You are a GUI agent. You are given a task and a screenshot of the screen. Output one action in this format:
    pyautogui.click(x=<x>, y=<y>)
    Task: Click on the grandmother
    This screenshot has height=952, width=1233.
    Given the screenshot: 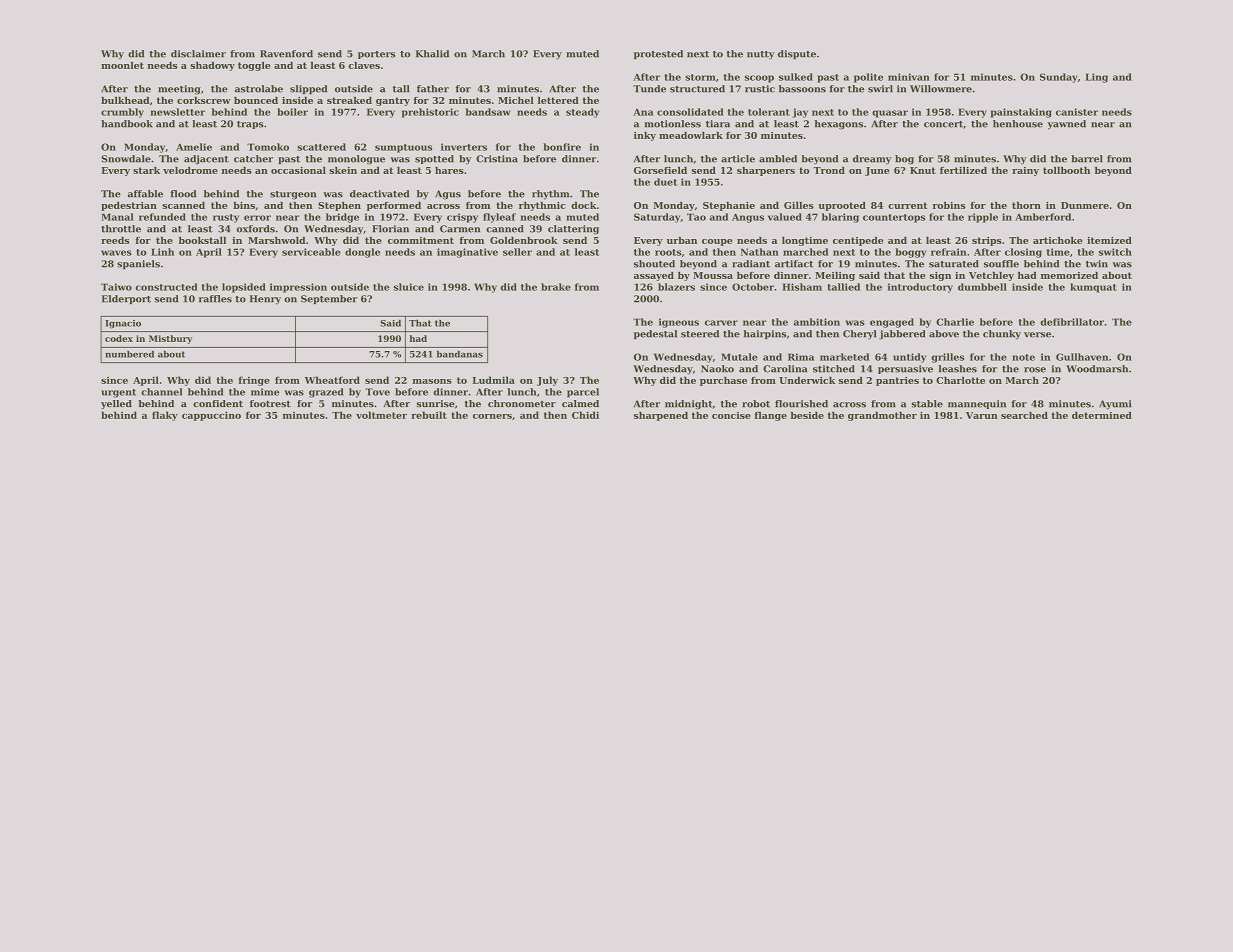 What is the action you would take?
    pyautogui.click(x=882, y=416)
